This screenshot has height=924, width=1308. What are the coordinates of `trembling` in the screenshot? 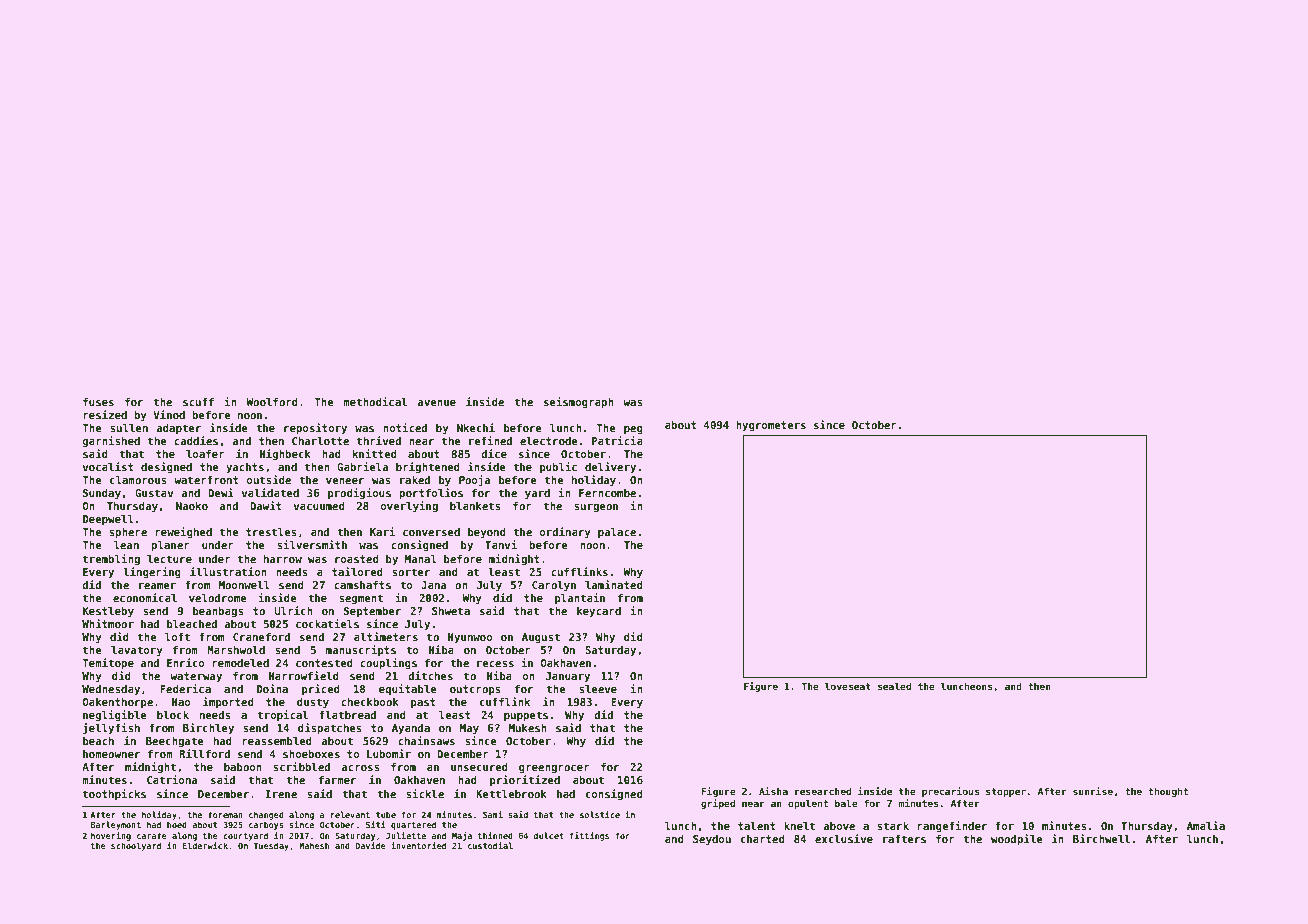 It's located at (111, 559).
